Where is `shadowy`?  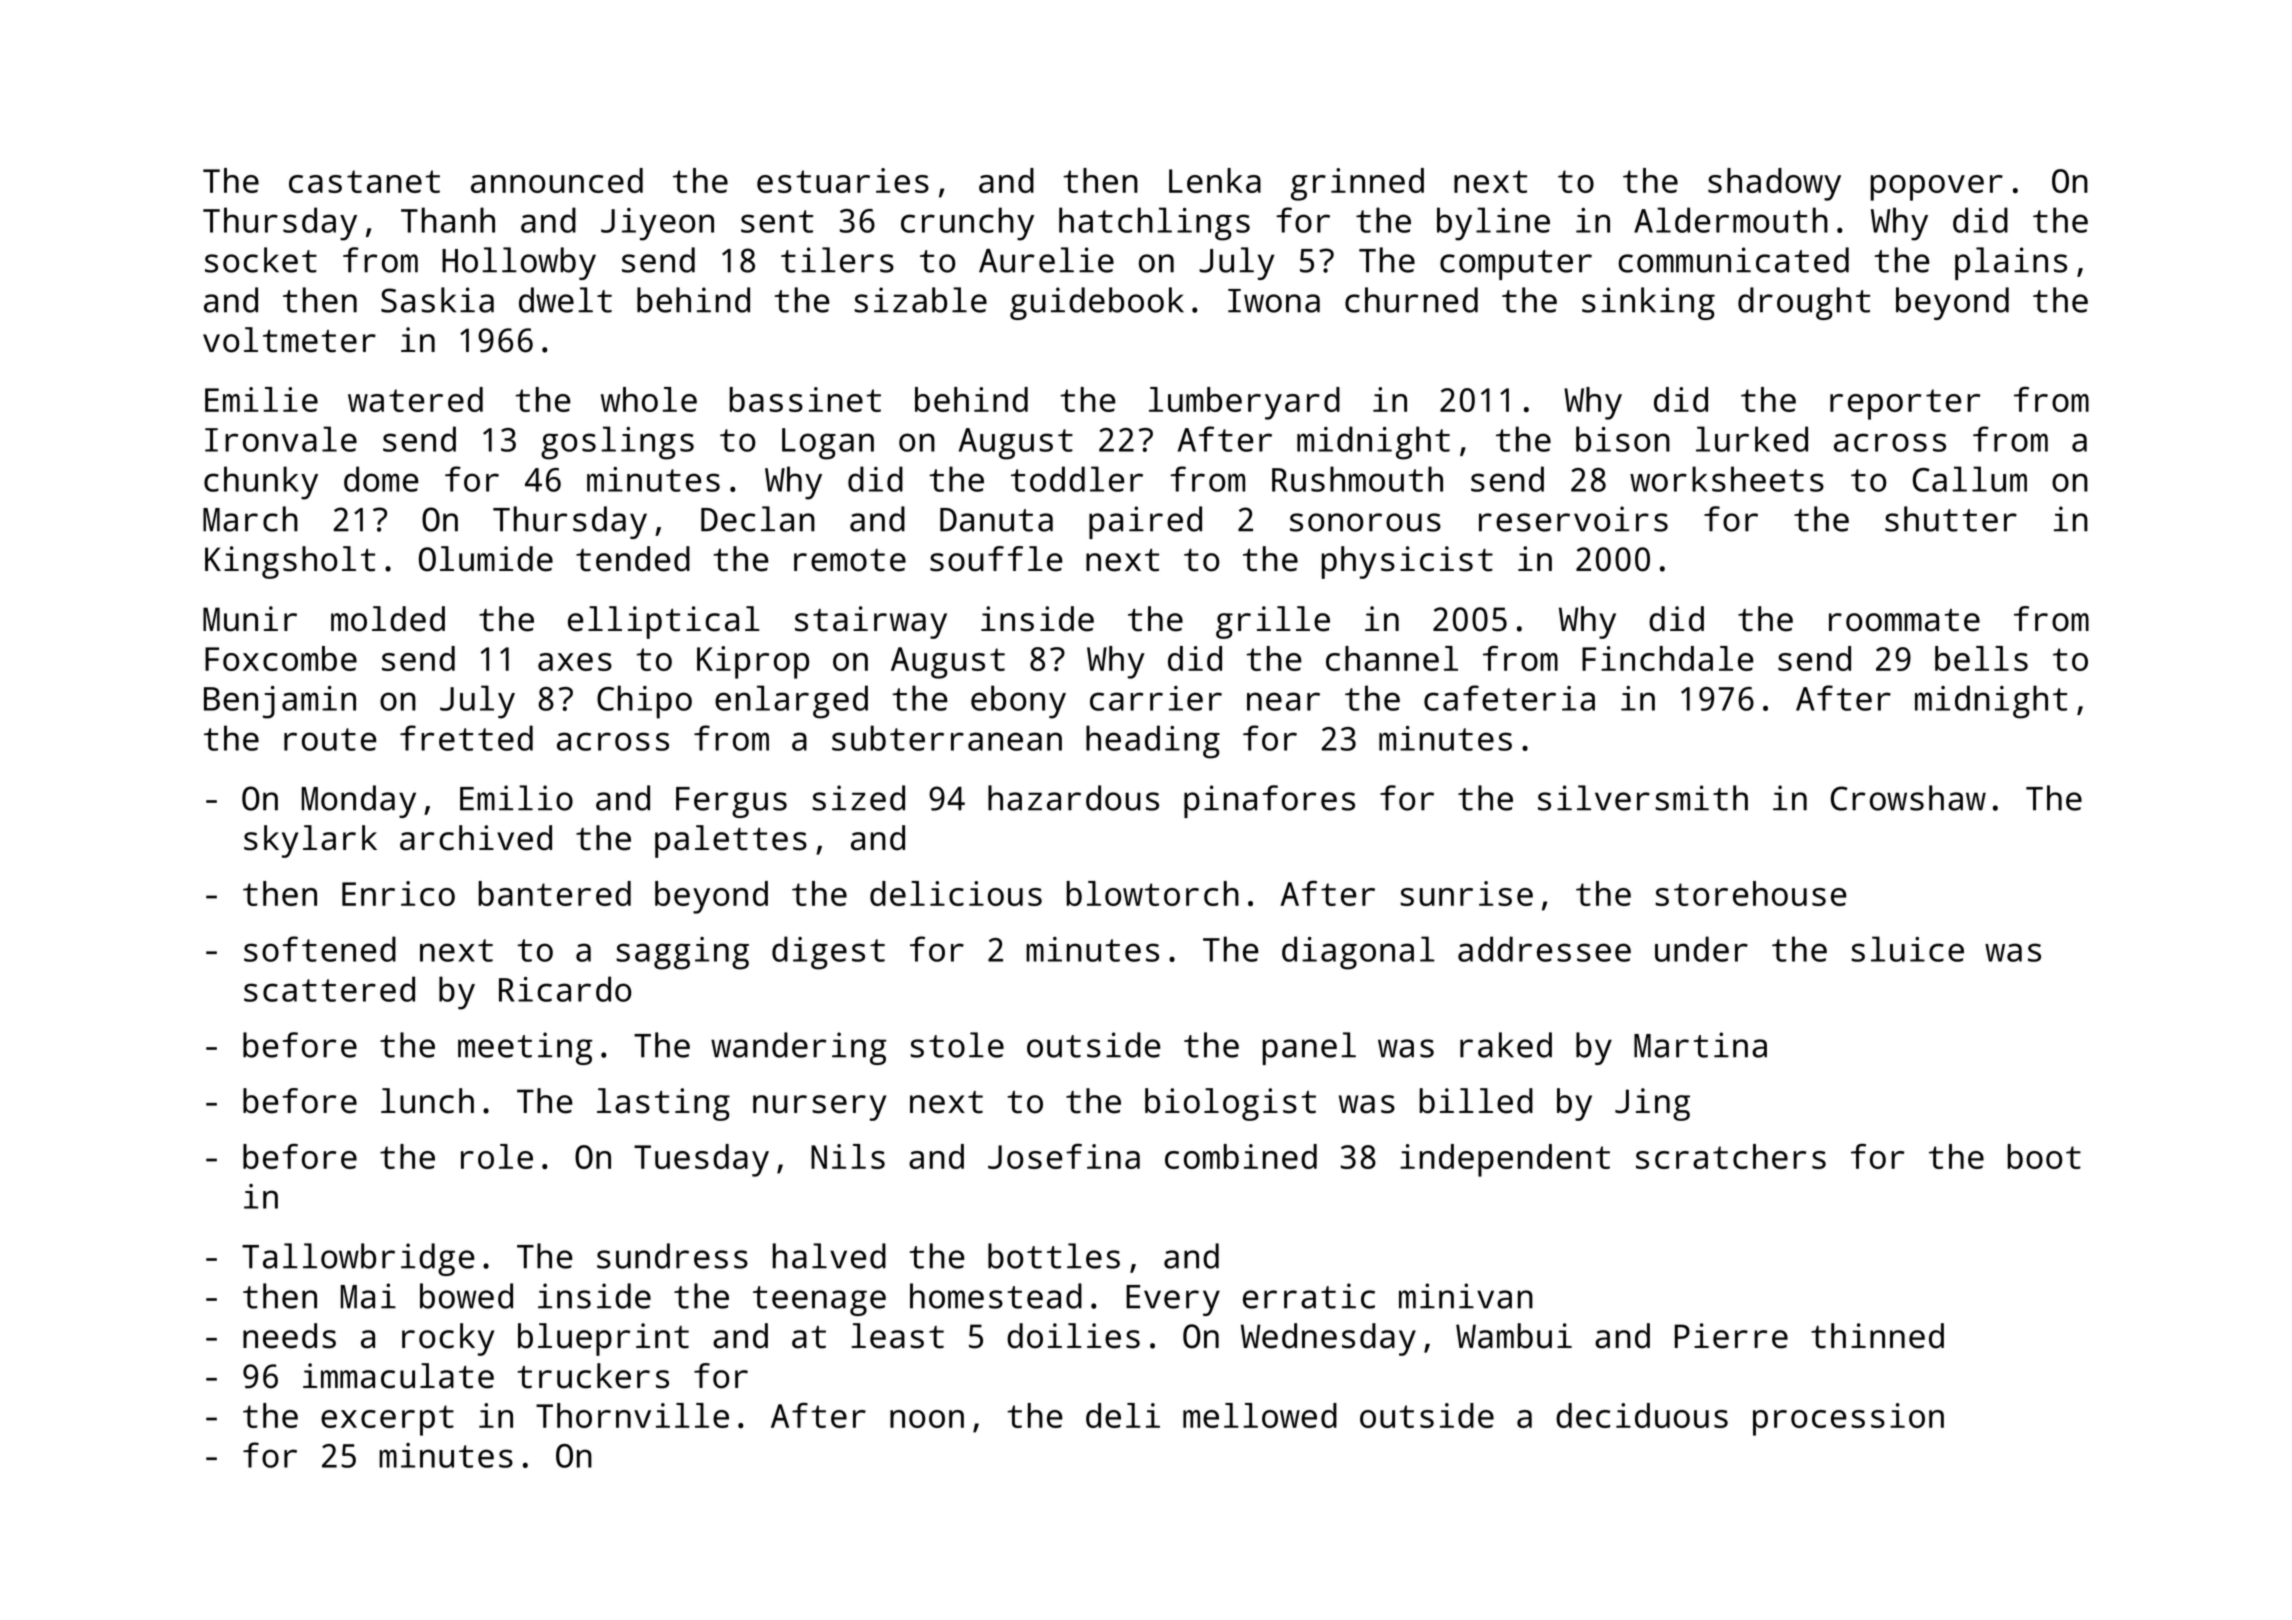 shadowy is located at coordinates (1774, 184).
